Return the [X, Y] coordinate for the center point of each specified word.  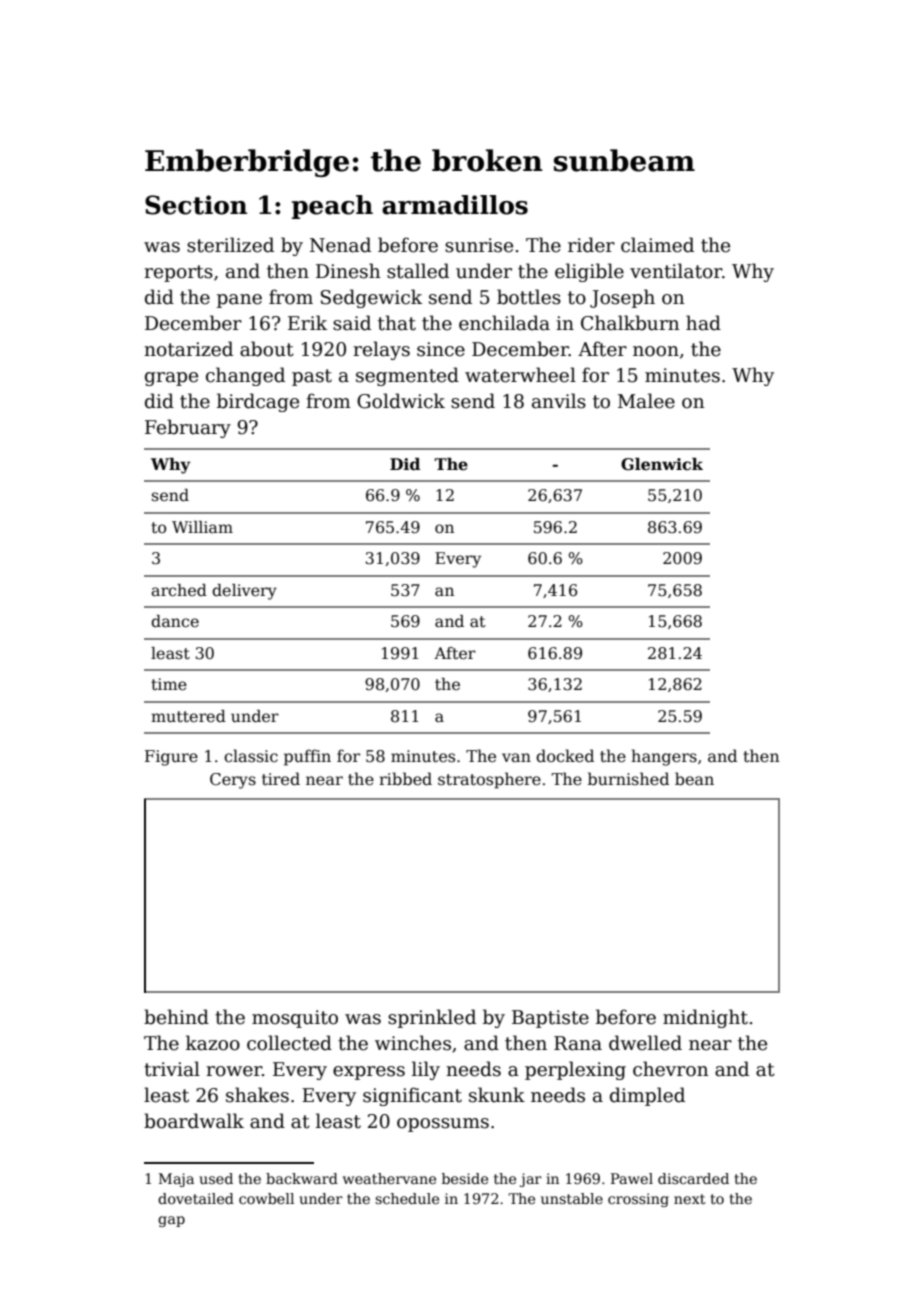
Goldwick [401, 401]
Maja [176, 1180]
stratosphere [489, 780]
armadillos [455, 205]
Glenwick [662, 464]
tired [281, 778]
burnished [628, 779]
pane [239, 301]
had [703, 323]
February [188, 428]
